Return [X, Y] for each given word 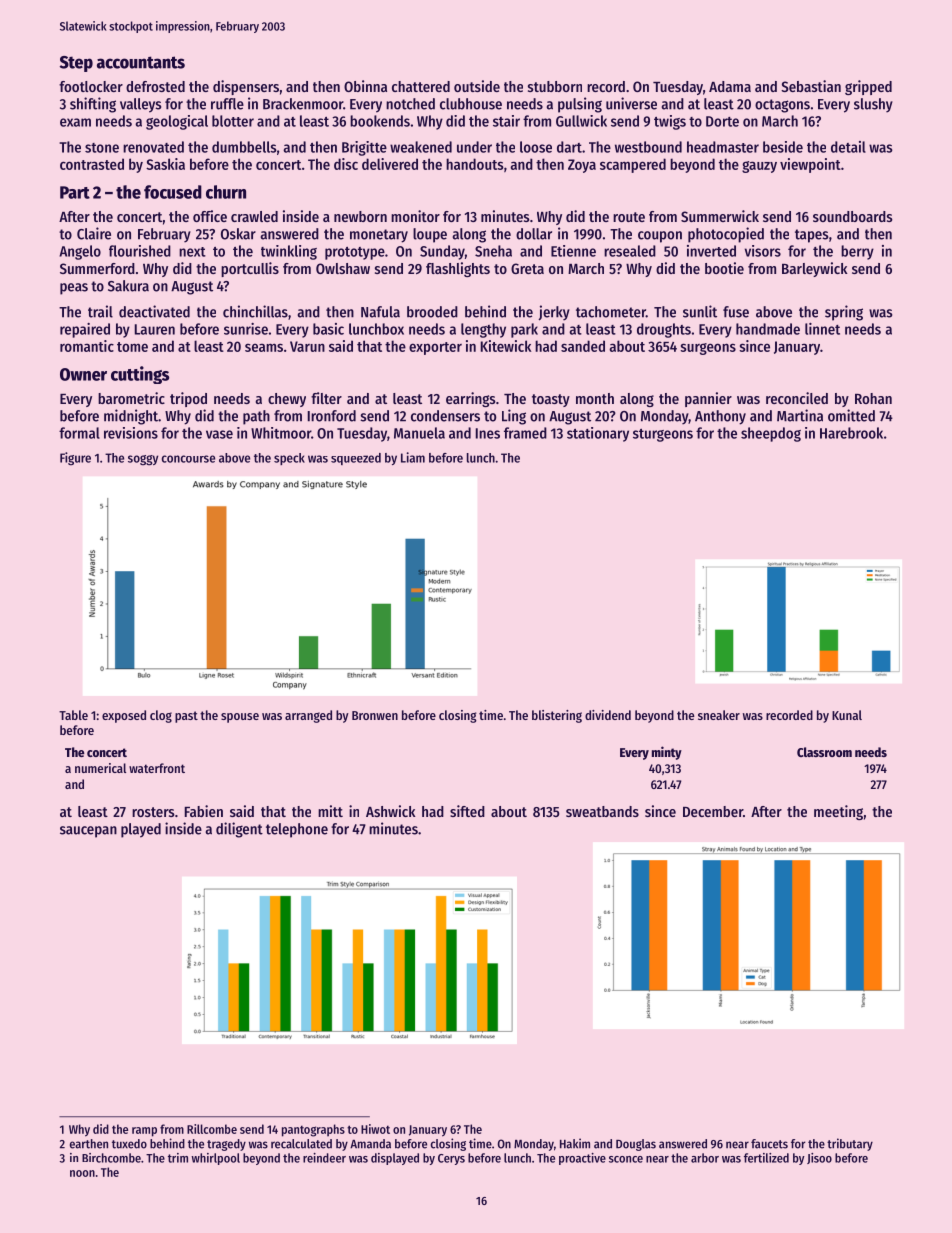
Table [73, 715]
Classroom [824, 752]
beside [783, 147]
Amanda [370, 1144]
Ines [488, 433]
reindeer [324, 1158]
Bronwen [375, 715]
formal [79, 433]
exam [75, 122]
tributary [850, 1144]
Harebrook [851, 433]
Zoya [582, 166]
